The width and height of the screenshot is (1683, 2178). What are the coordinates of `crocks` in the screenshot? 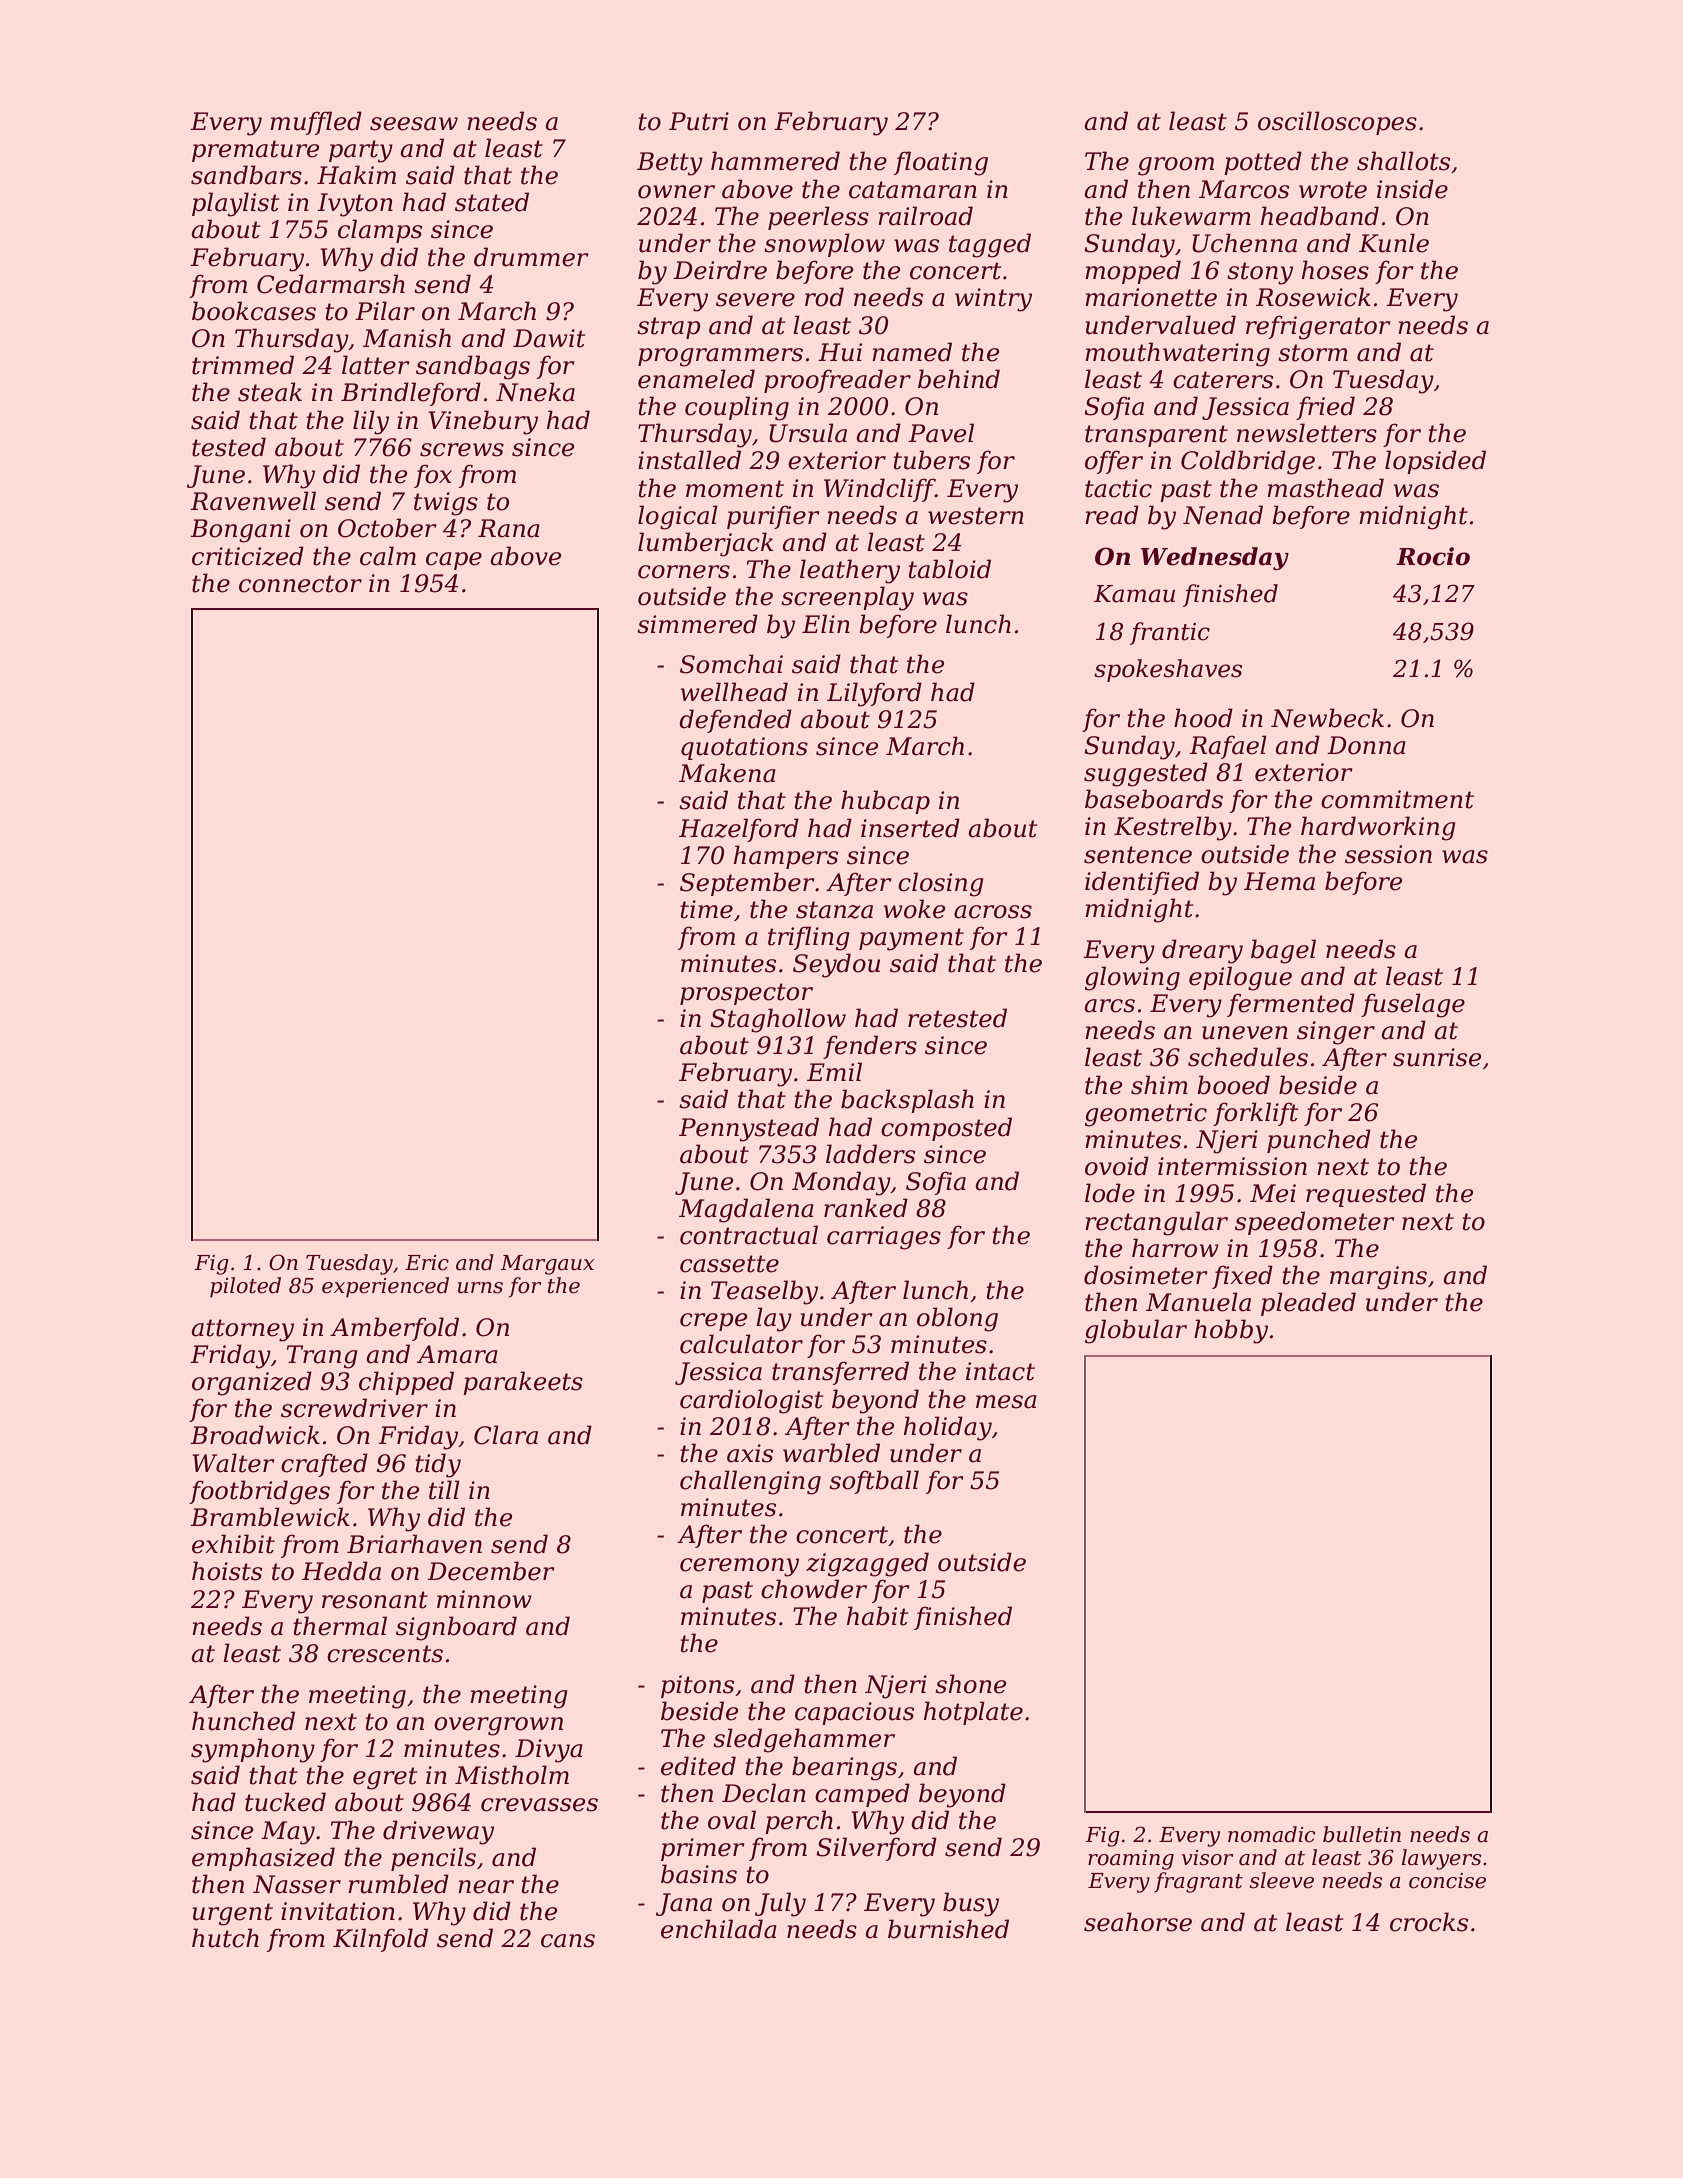 It's located at (1429, 1922).
